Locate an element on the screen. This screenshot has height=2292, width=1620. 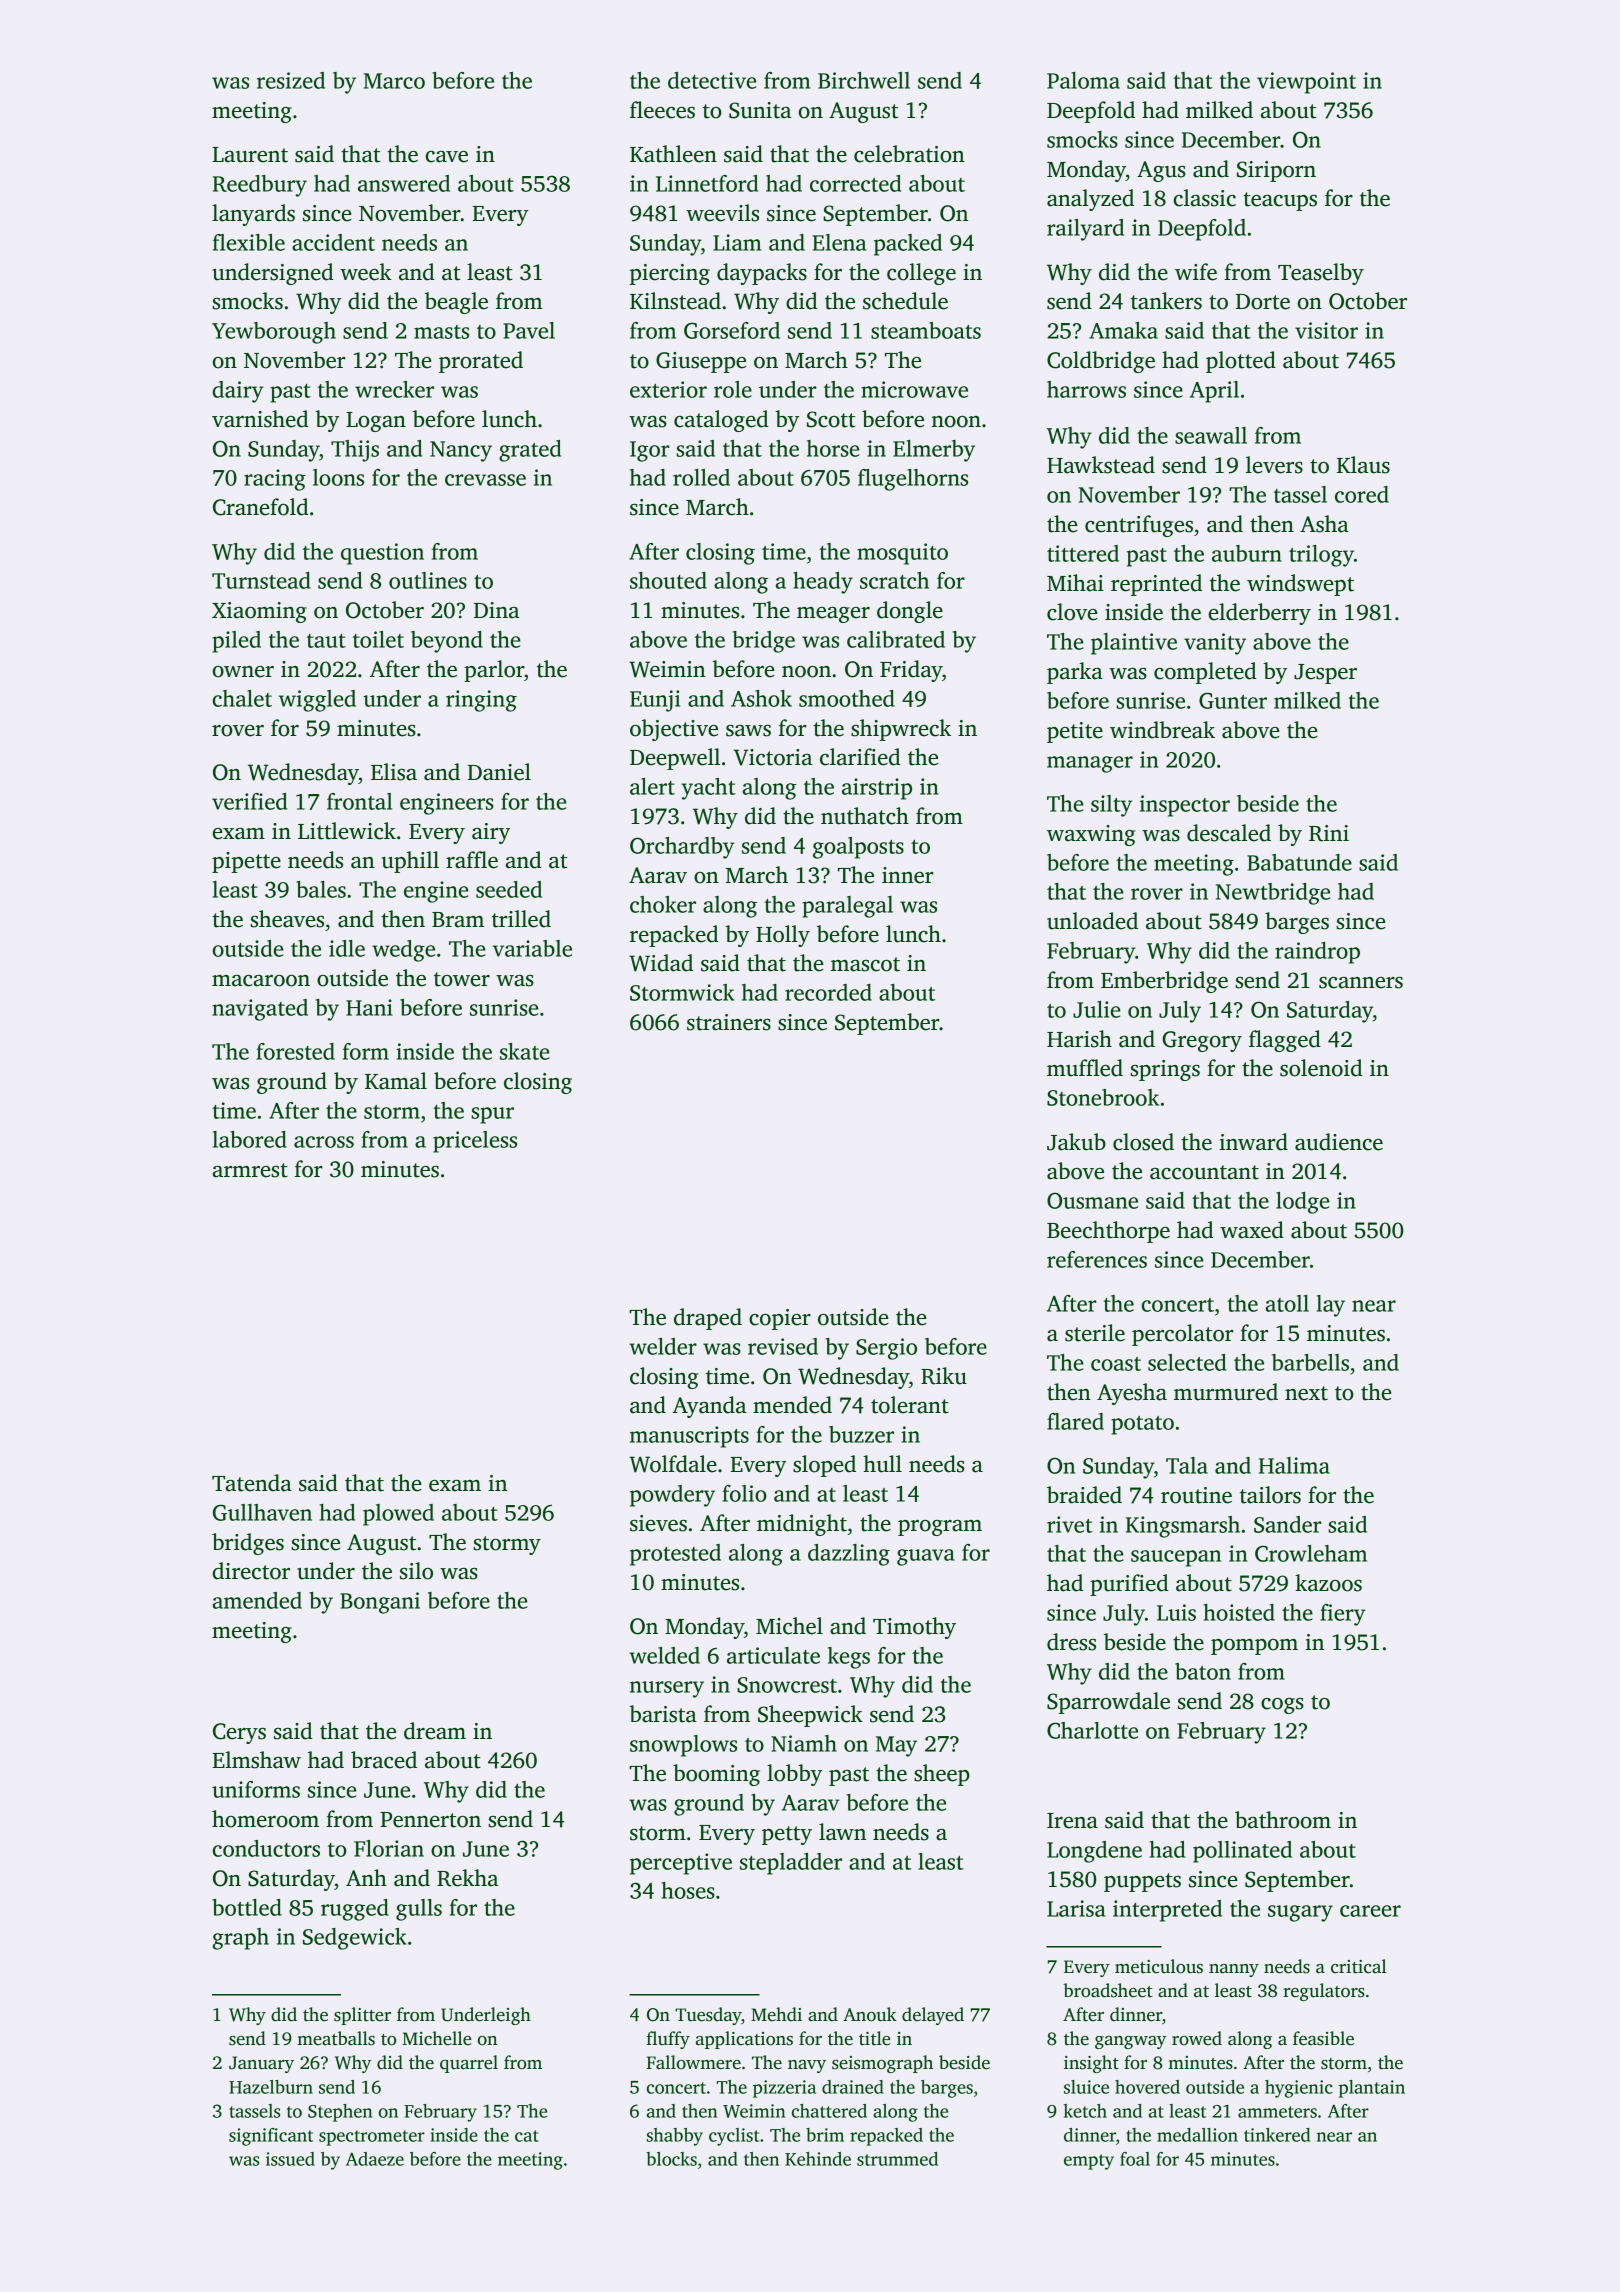
dream is located at coordinates (435, 1731).
